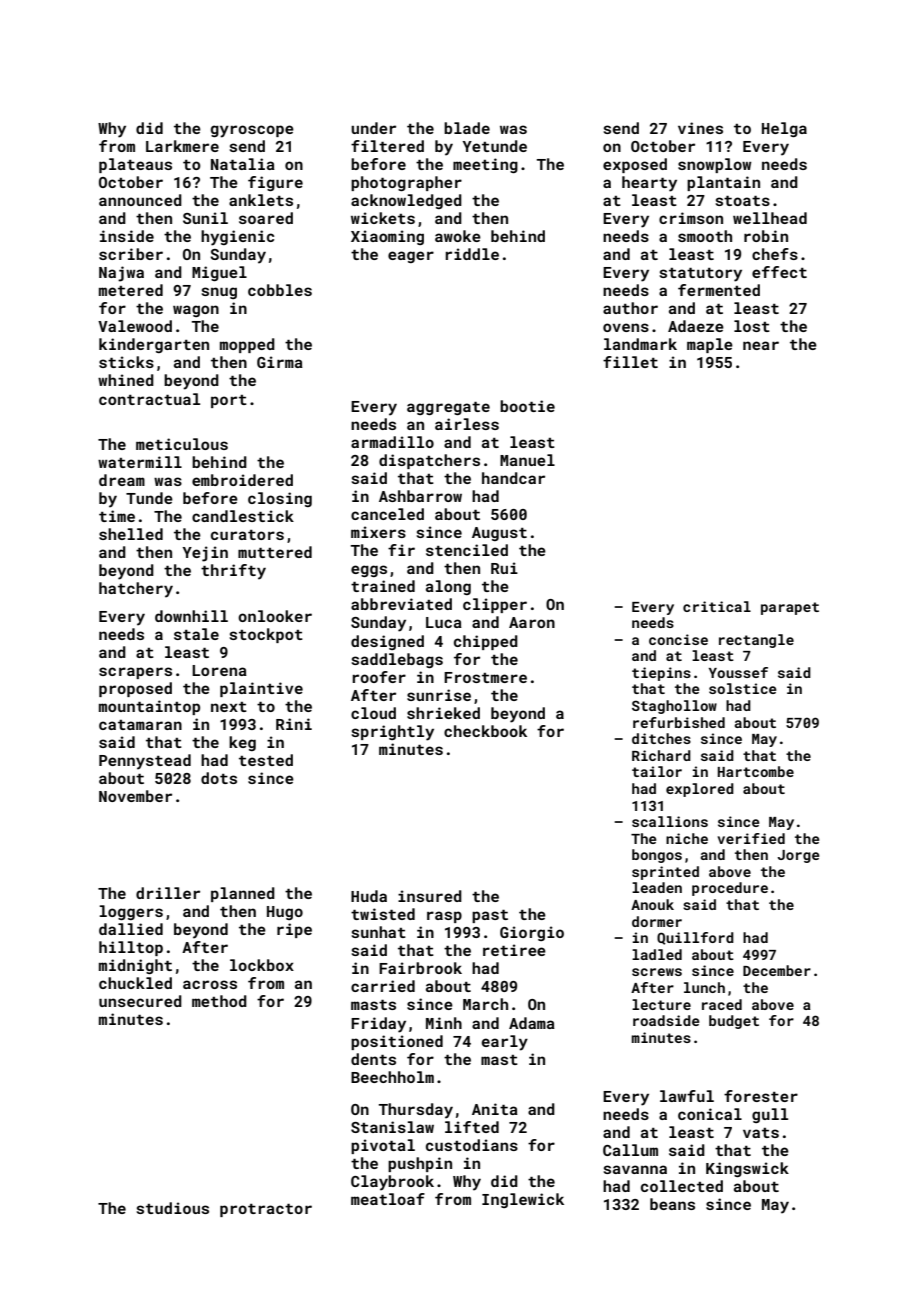  I want to click on vines, so click(700, 128).
